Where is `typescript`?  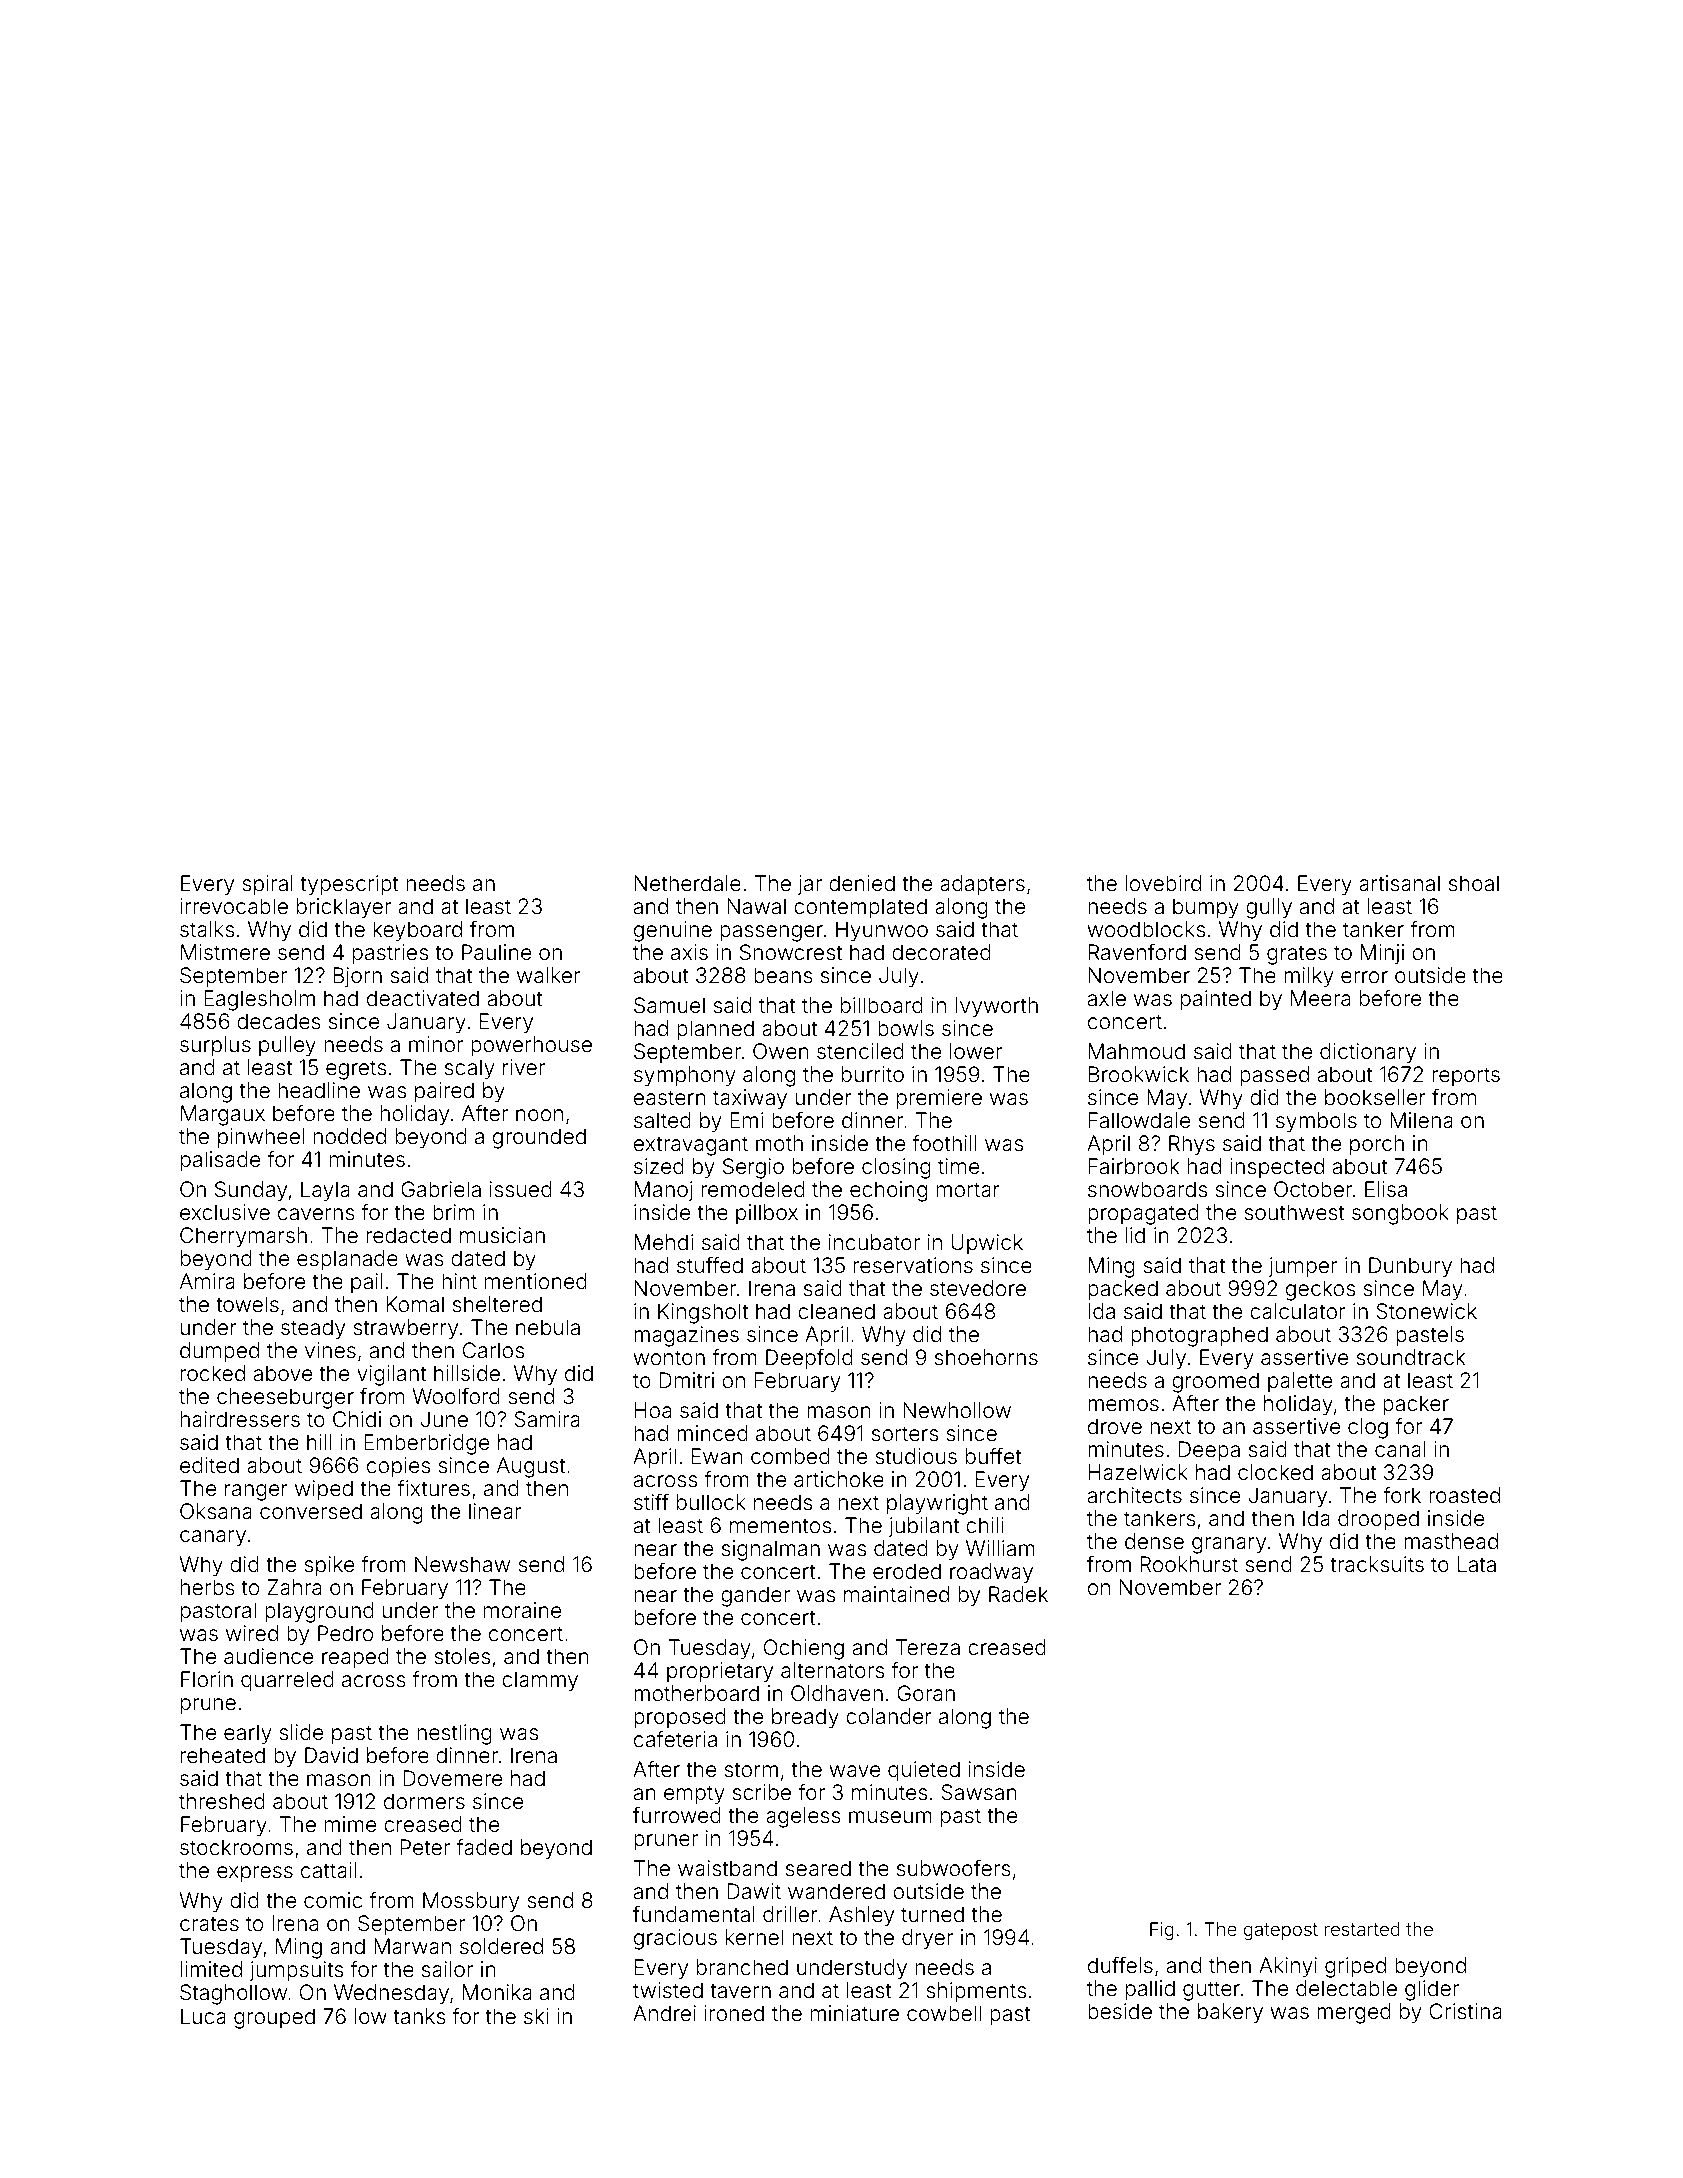
typescript is located at coordinates (349, 885).
